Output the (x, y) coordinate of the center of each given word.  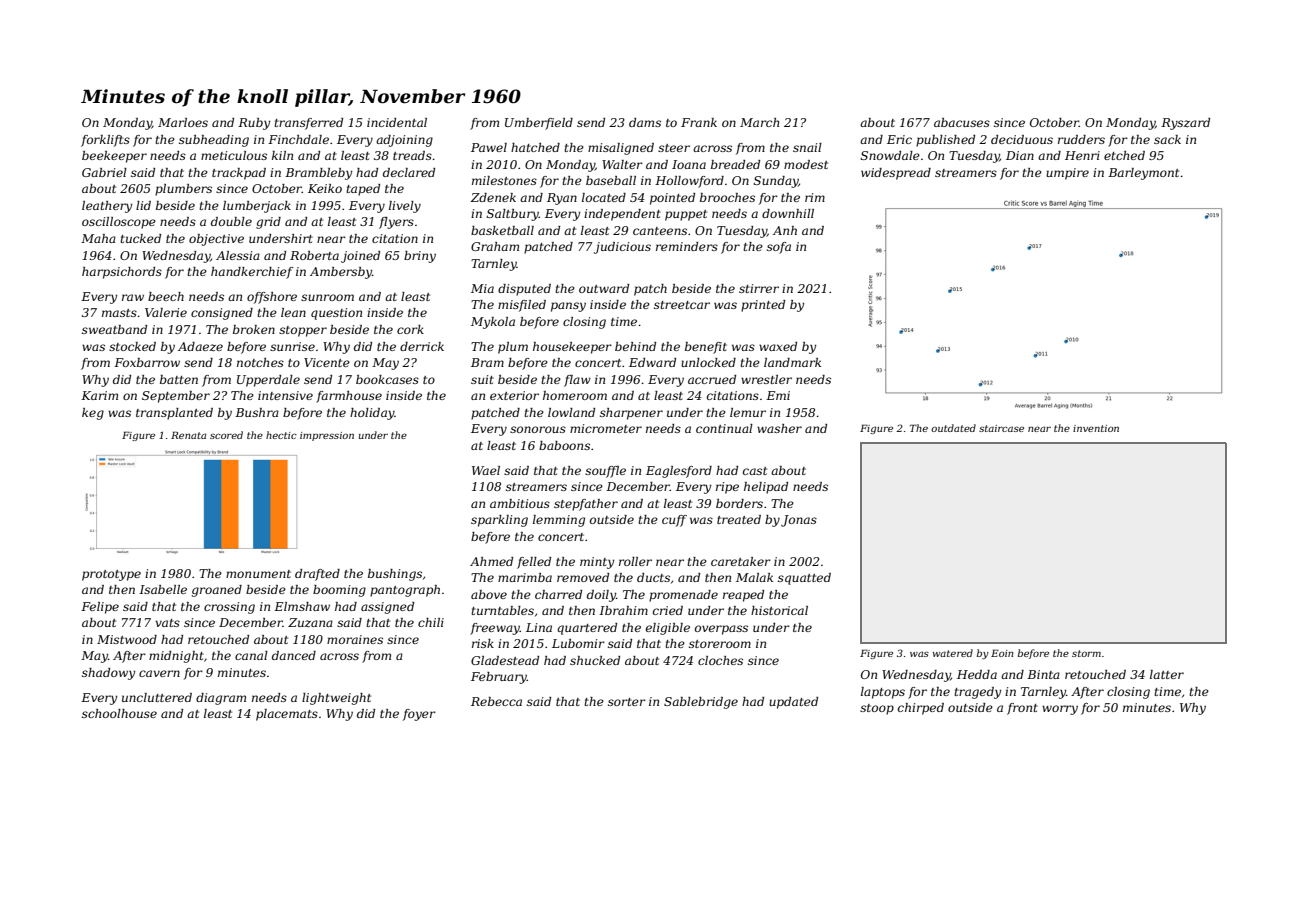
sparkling (499, 521)
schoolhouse (119, 713)
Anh (785, 230)
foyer (419, 715)
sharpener (631, 414)
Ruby (254, 124)
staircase (1001, 428)
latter (1167, 674)
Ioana (689, 164)
